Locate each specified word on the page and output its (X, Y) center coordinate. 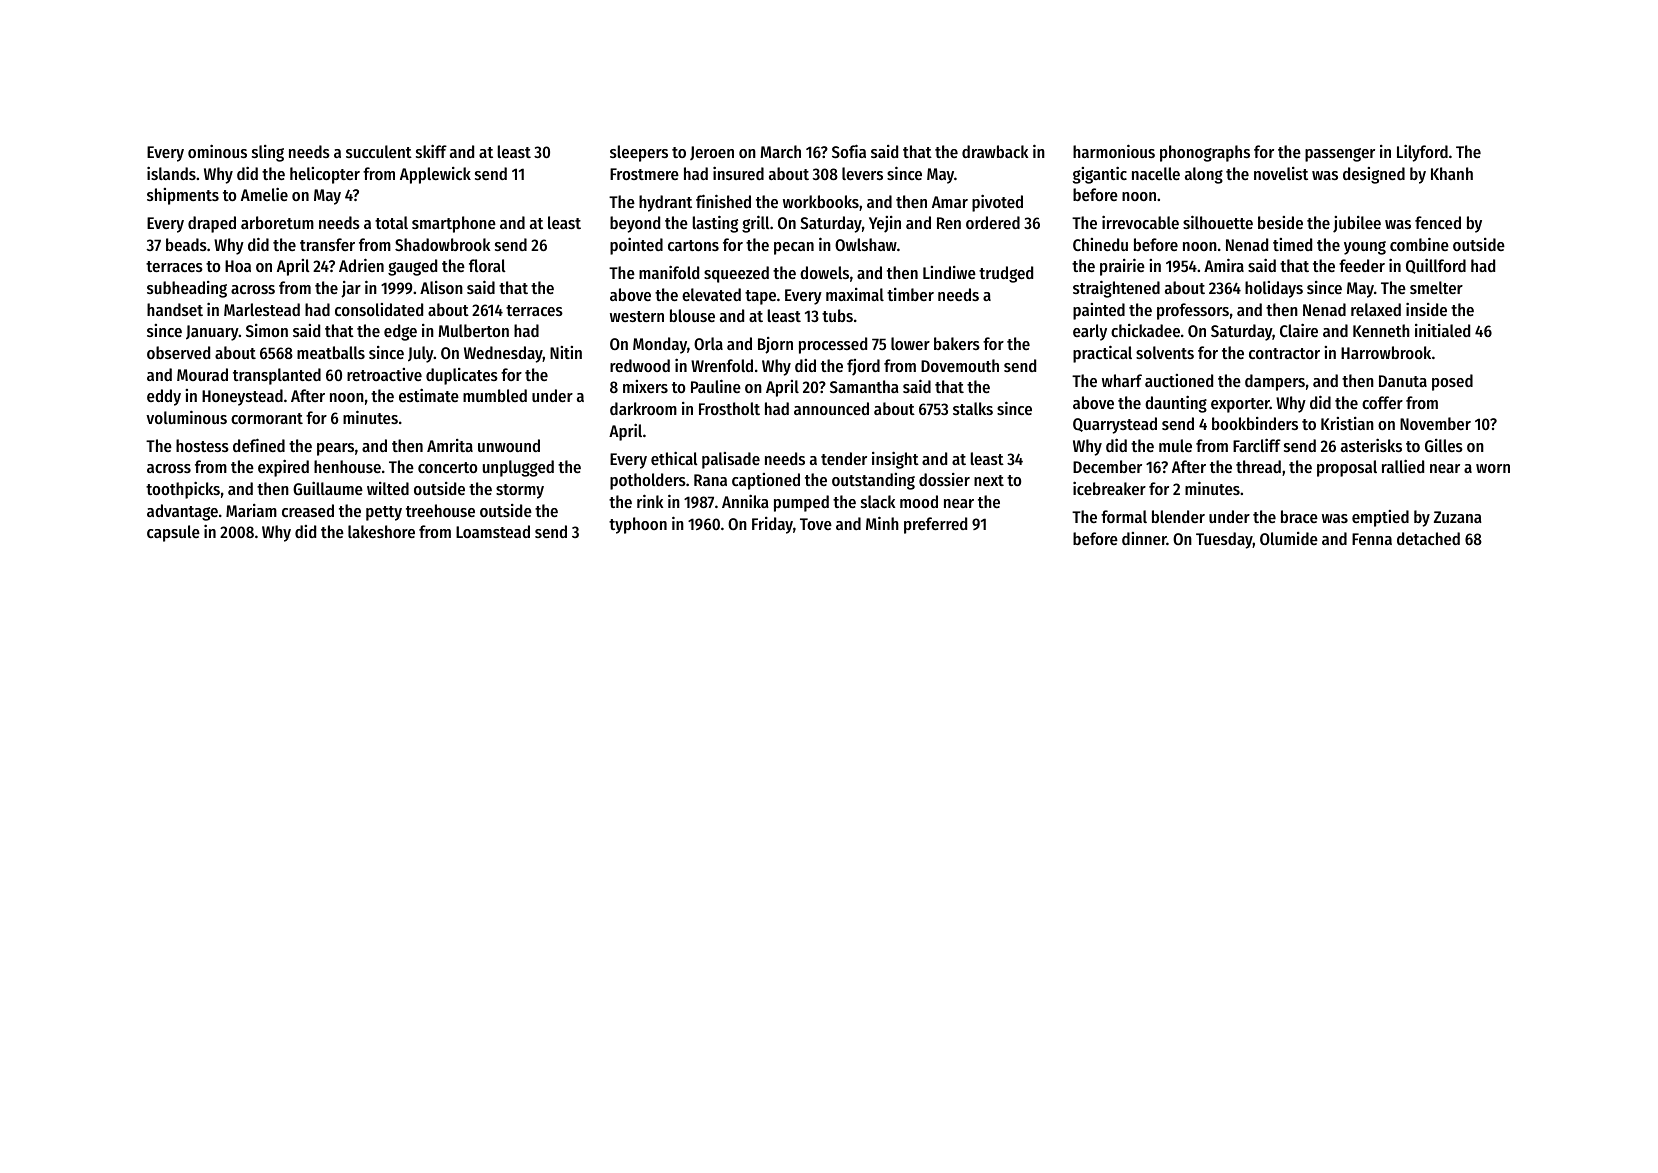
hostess (202, 445)
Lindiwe (949, 272)
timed (1292, 244)
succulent (379, 151)
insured (738, 173)
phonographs (1205, 153)
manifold (669, 272)
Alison (441, 287)
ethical (674, 458)
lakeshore (381, 531)
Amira (1224, 265)
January (212, 333)
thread (1258, 466)
